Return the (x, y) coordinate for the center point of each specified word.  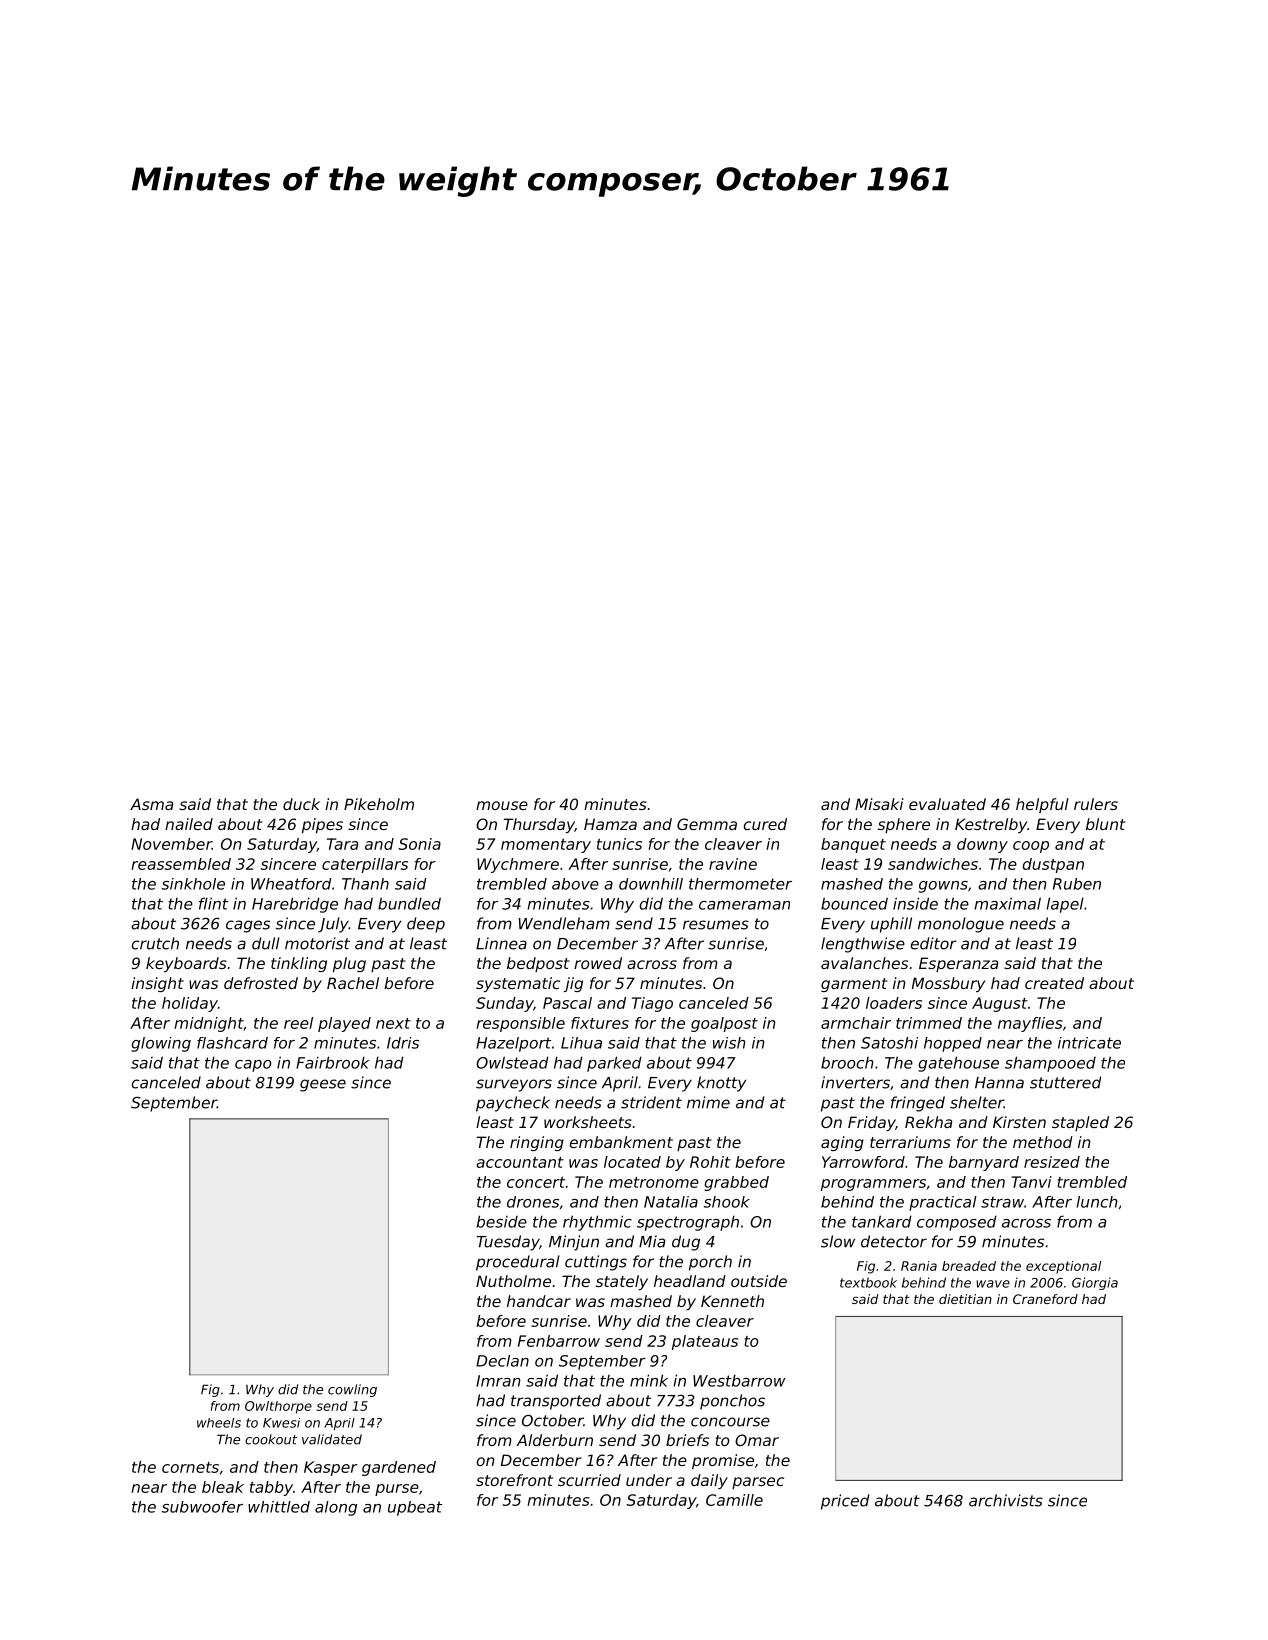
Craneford (1045, 1299)
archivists (1006, 1500)
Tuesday (508, 1243)
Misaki (879, 804)
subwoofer (202, 1507)
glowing (161, 1044)
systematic (518, 984)
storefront (514, 1480)
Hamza (610, 824)
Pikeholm (379, 804)
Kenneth (732, 1301)
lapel (1065, 905)
